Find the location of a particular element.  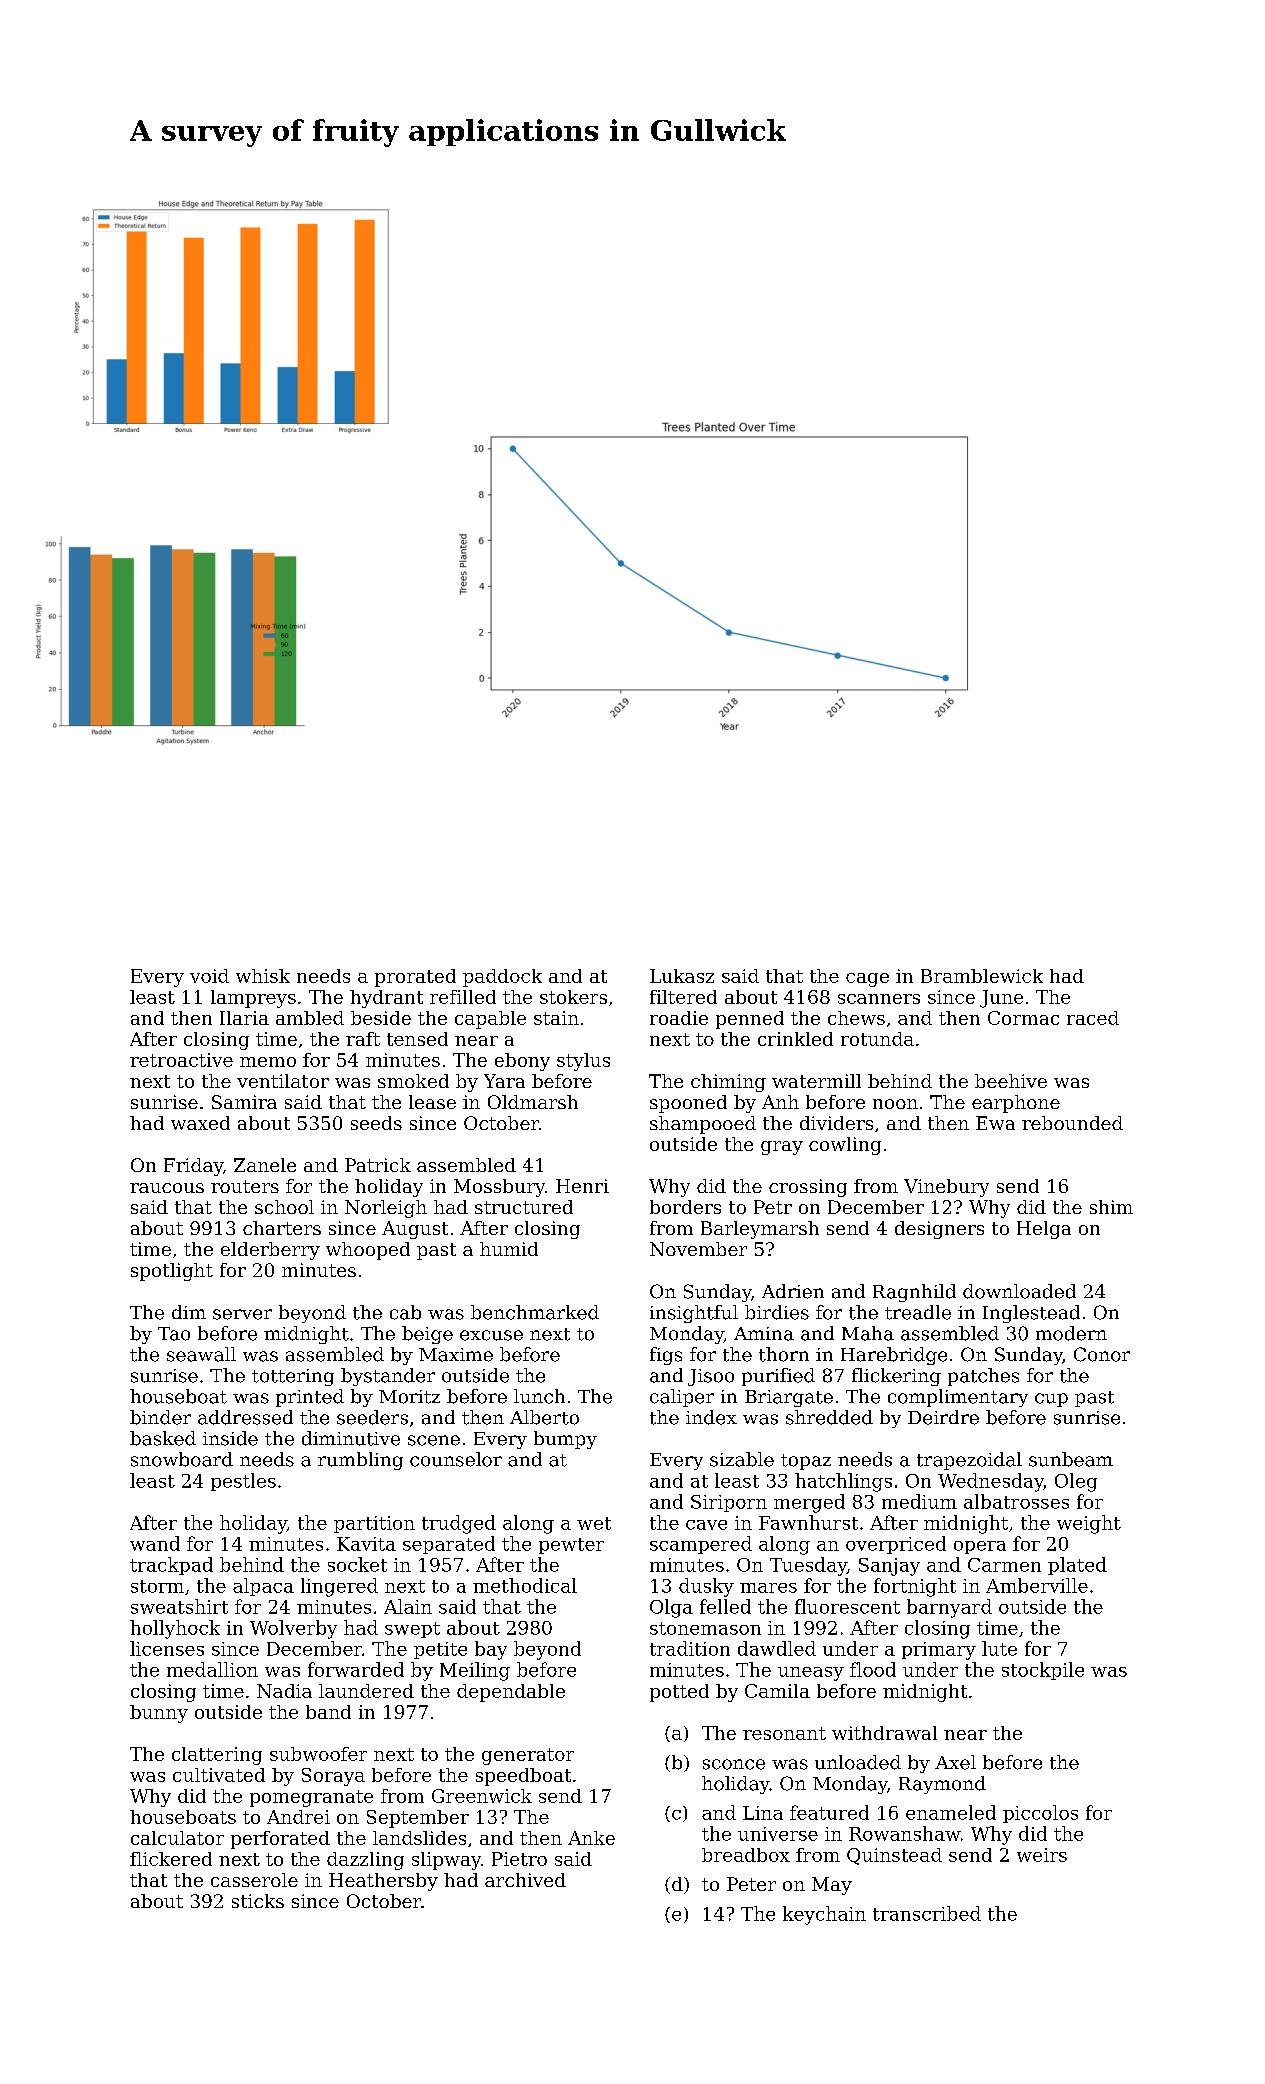

prorated is located at coordinates (415, 978).
